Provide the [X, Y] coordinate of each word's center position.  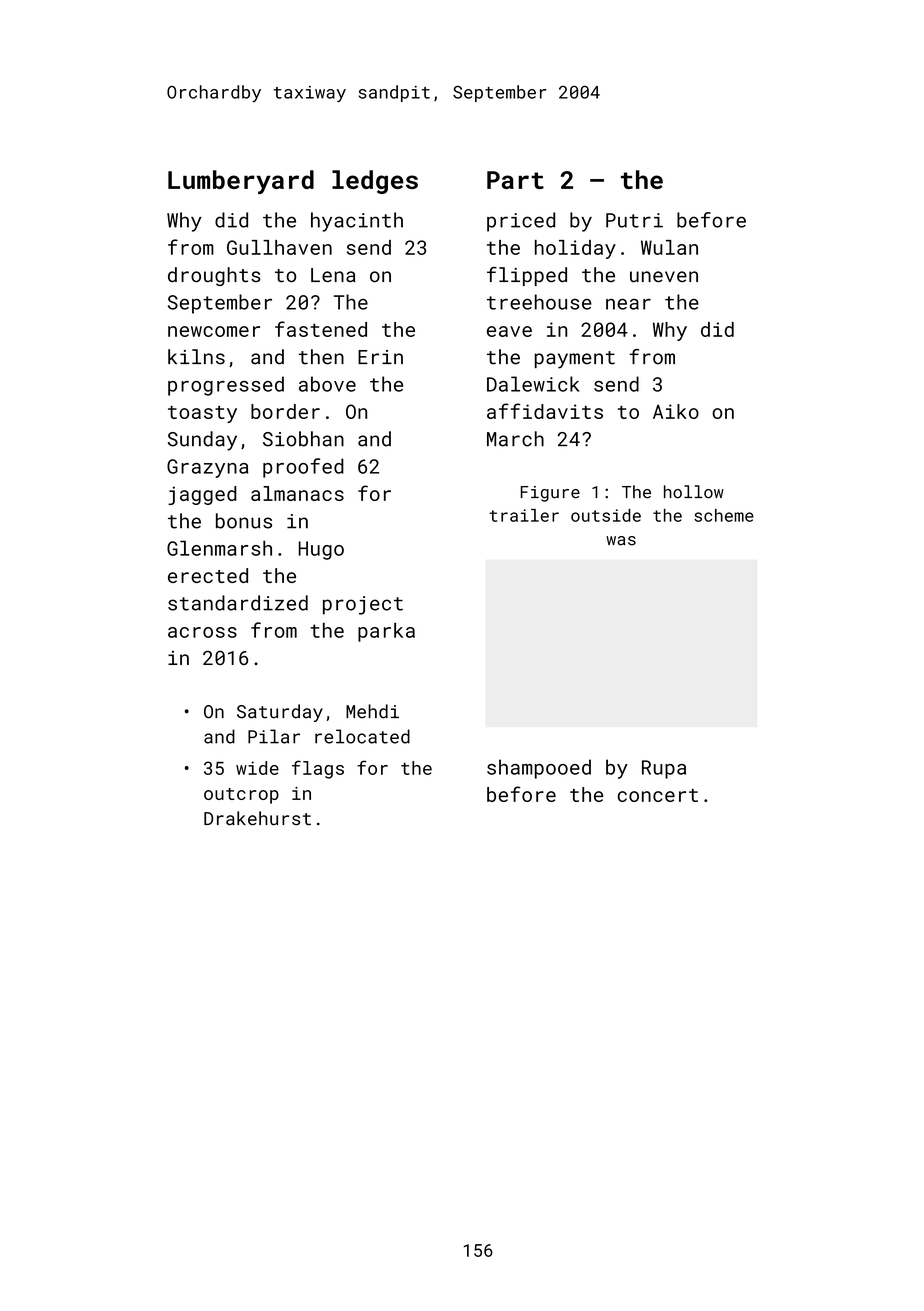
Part [515, 180]
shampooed [539, 769]
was [621, 541]
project [363, 605]
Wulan [669, 247]
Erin [380, 357]
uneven [664, 277]
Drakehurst [257, 818]
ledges [375, 182]
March [515, 439]
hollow [694, 492]
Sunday [202, 441]
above [327, 384]
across [202, 632]
